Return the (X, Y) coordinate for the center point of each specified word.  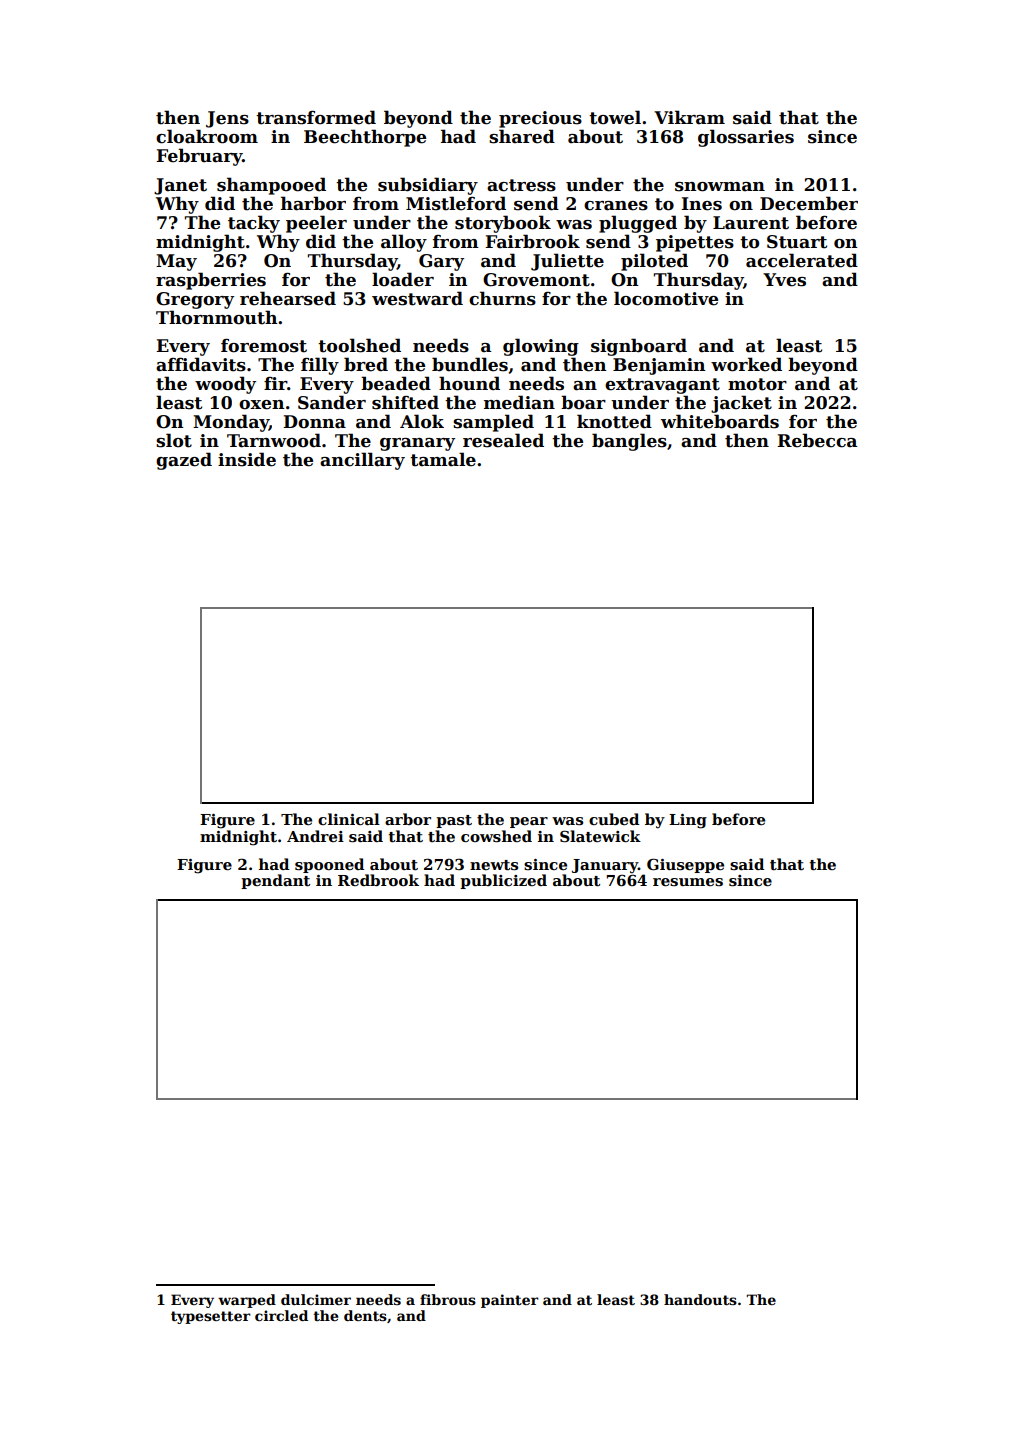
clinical (349, 819)
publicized (503, 881)
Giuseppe (685, 865)
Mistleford (456, 203)
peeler (316, 224)
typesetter (211, 1317)
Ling (688, 821)
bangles (629, 442)
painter (510, 1301)
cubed (614, 819)
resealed (503, 440)
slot (174, 440)
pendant (275, 881)
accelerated (802, 260)
